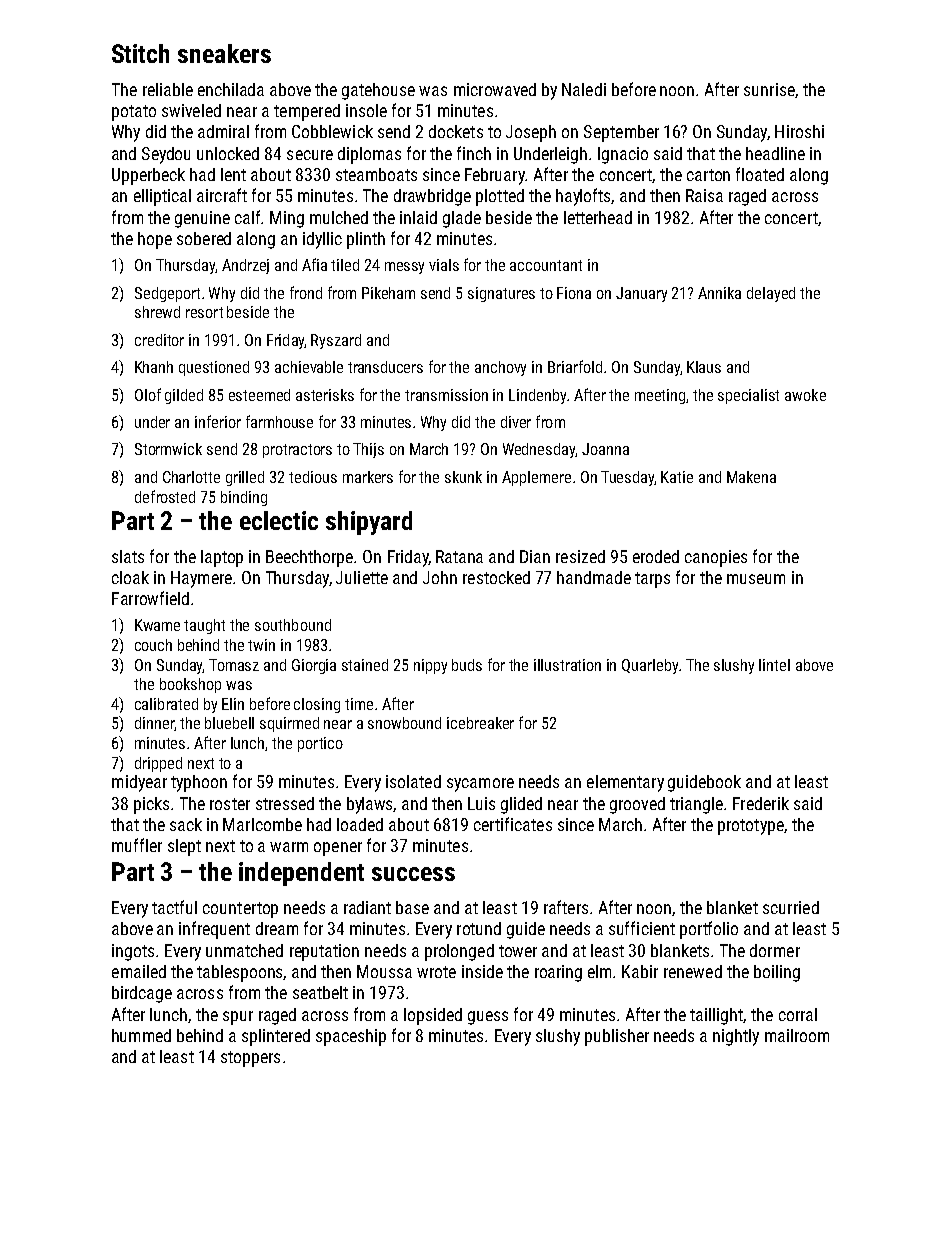 Image resolution: width=952 pixels, height=1233 pixels. Describe the element at coordinates (480, 723) in the screenshot. I see `icebreaker` at that location.
